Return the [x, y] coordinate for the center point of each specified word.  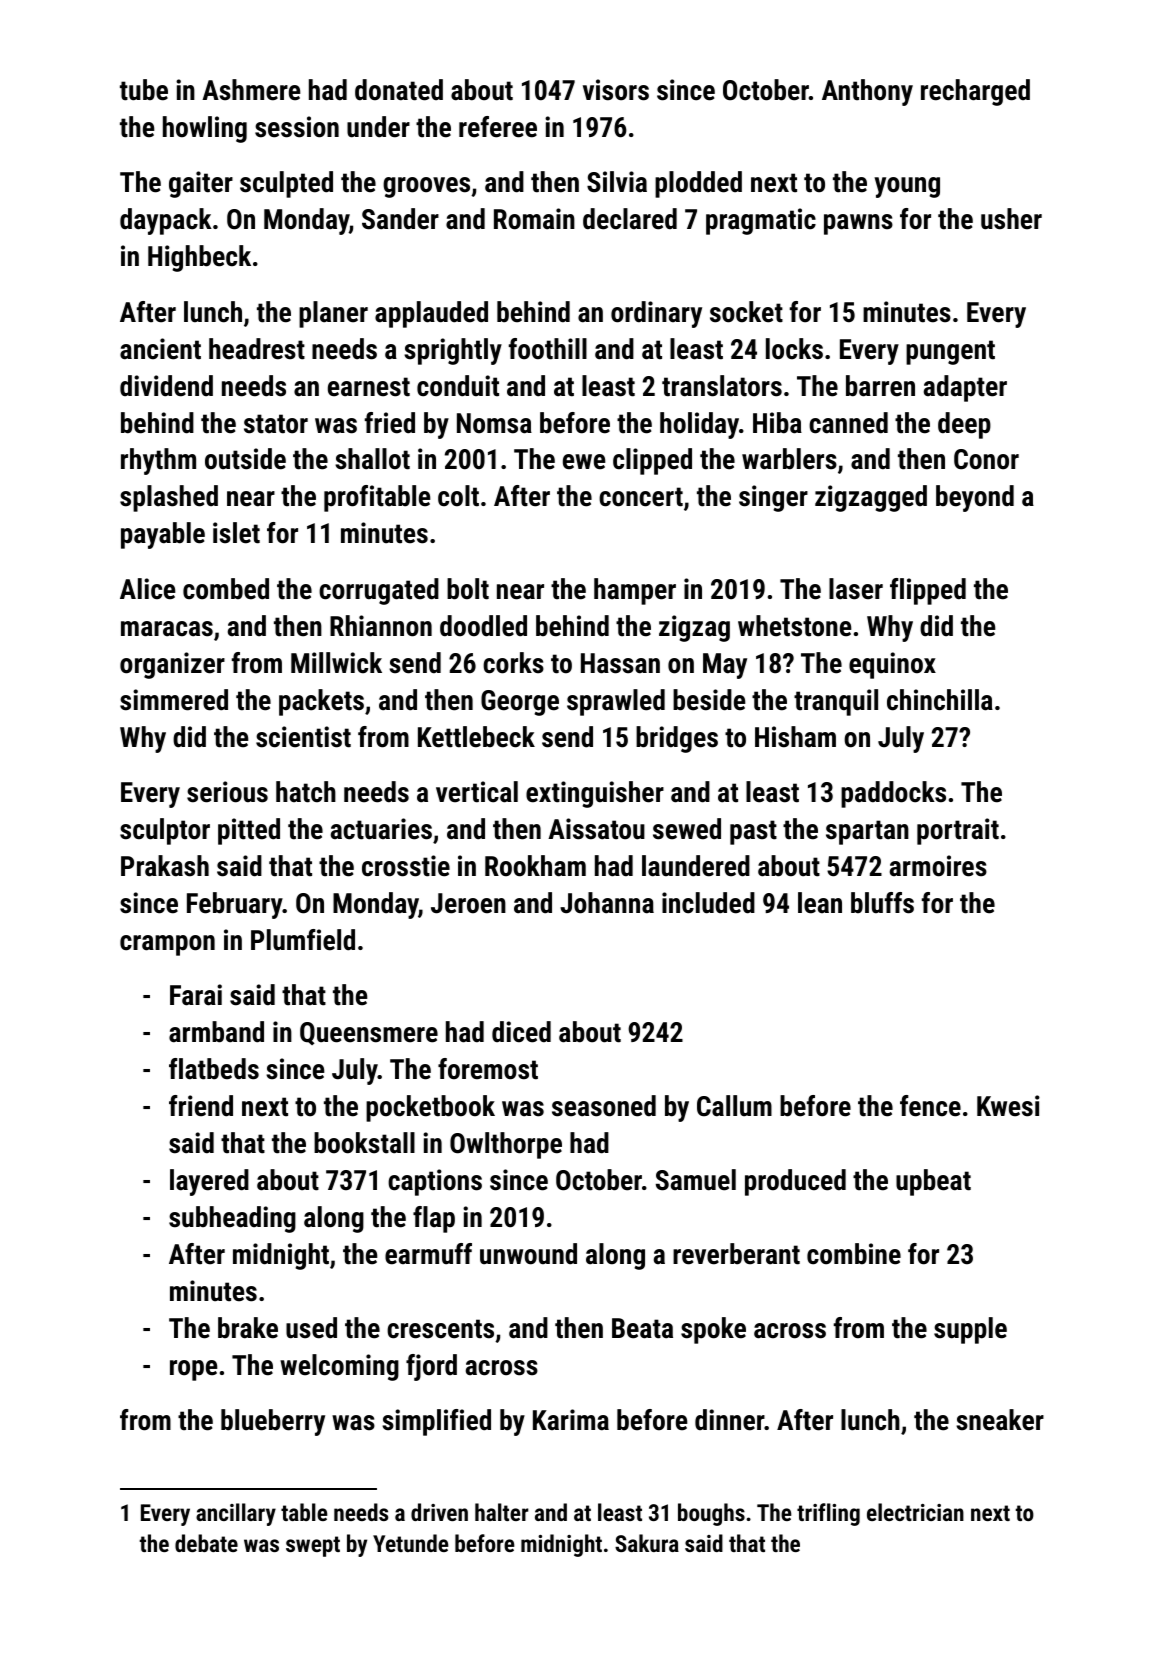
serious [227, 792]
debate [206, 1543]
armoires [938, 866]
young [907, 187]
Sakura [647, 1543]
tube [144, 90]
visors [616, 90]
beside [709, 700]
